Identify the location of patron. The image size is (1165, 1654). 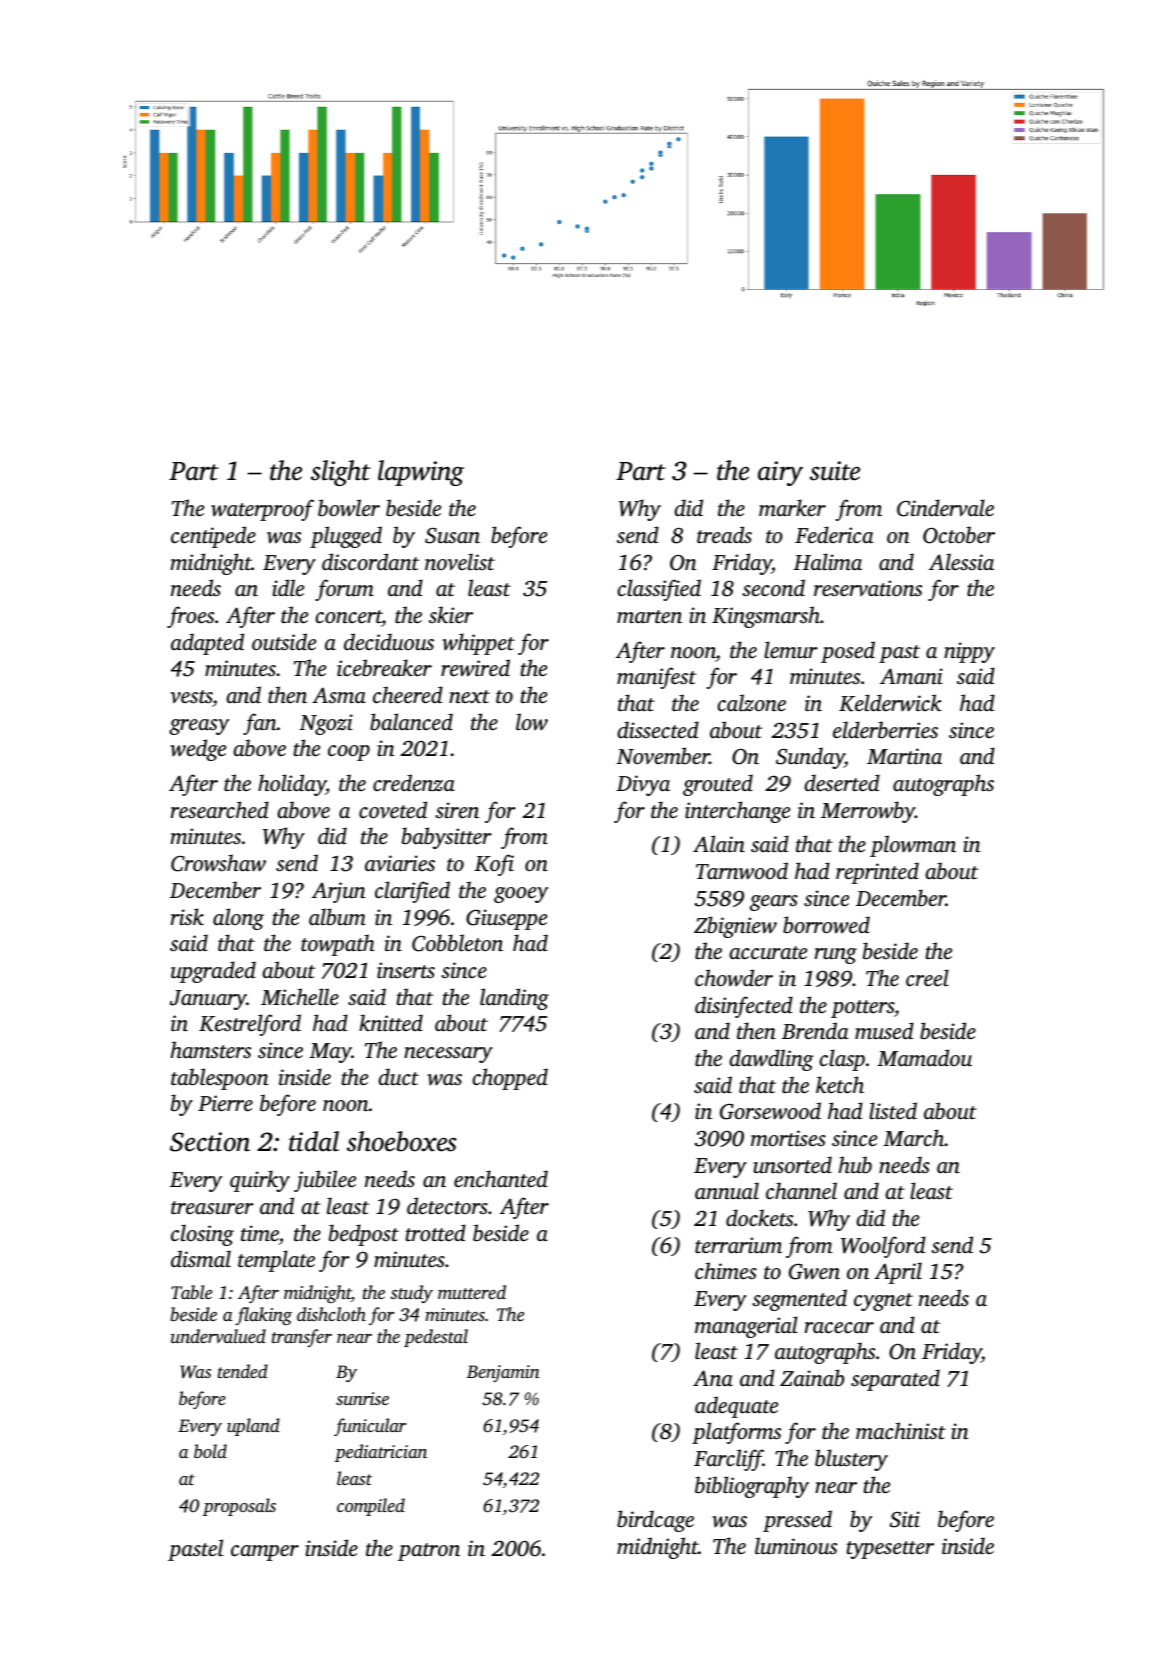
(429, 1552).
